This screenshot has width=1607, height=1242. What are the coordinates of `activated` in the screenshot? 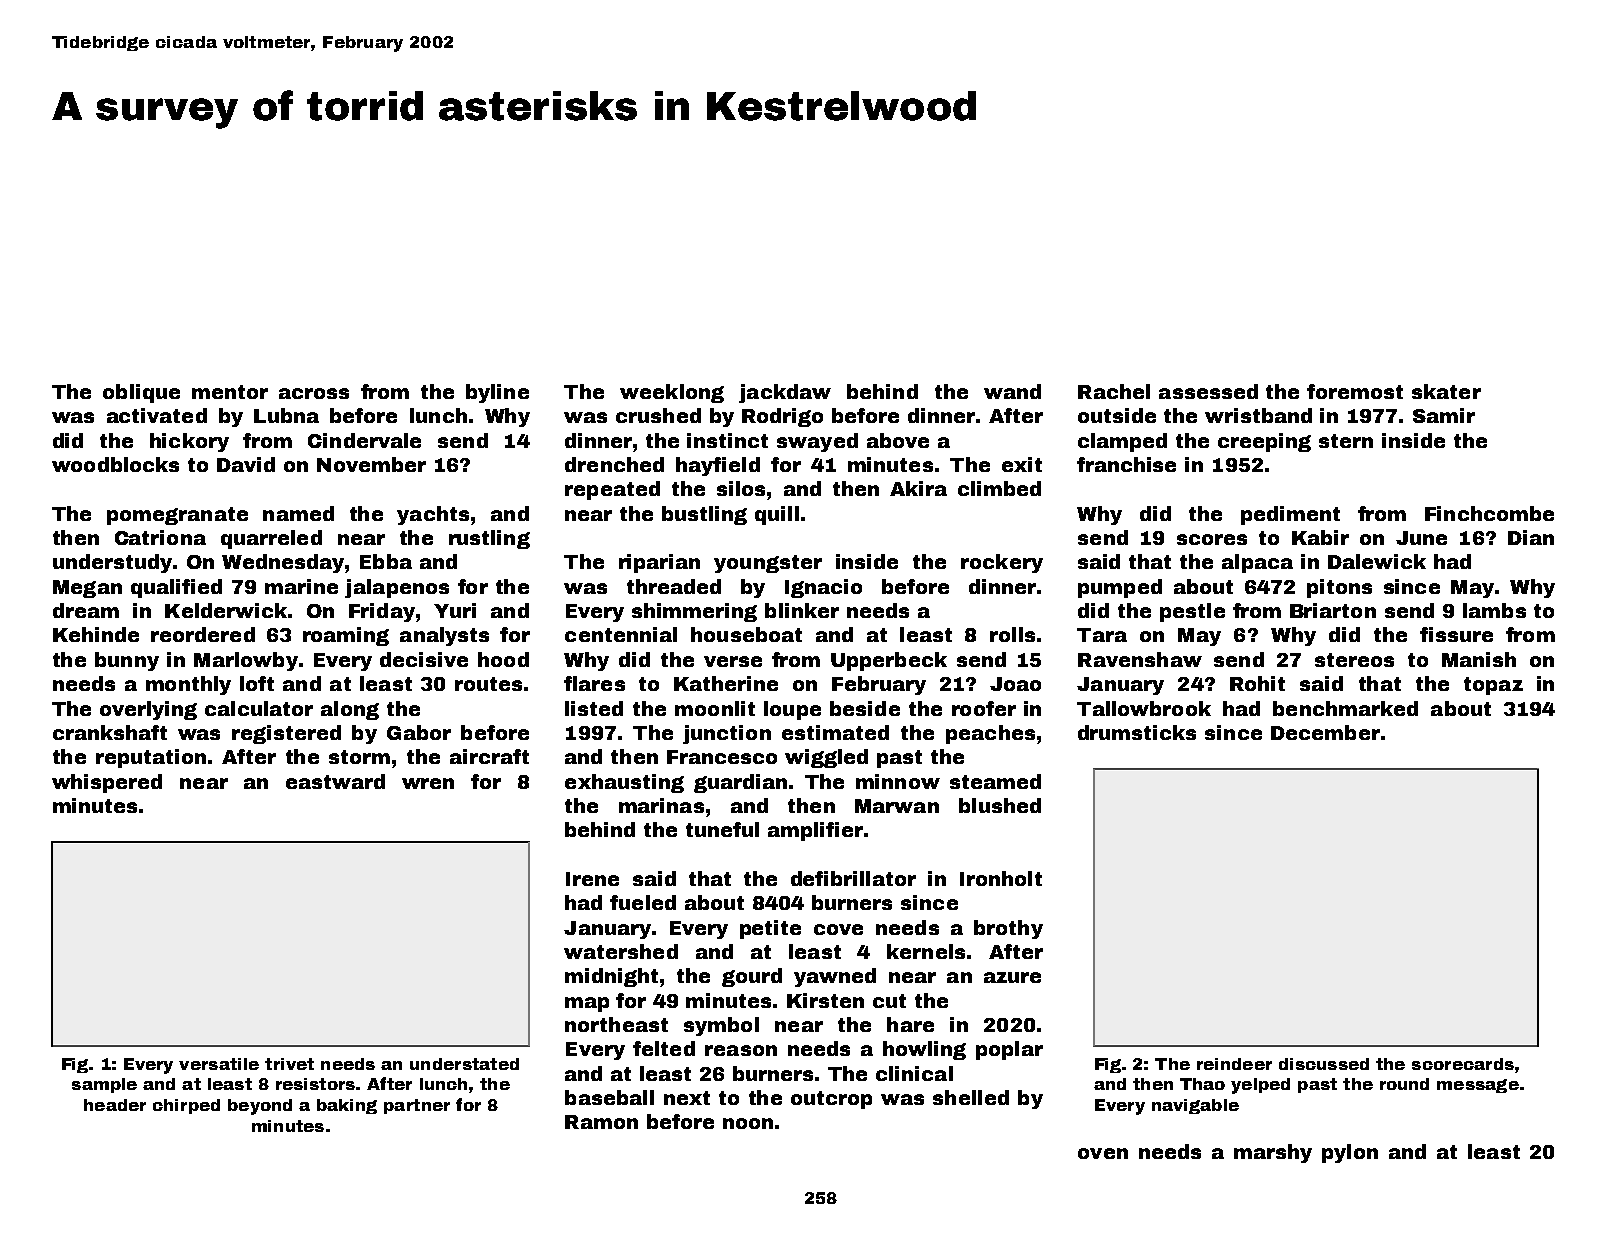 It's located at (157, 415).
